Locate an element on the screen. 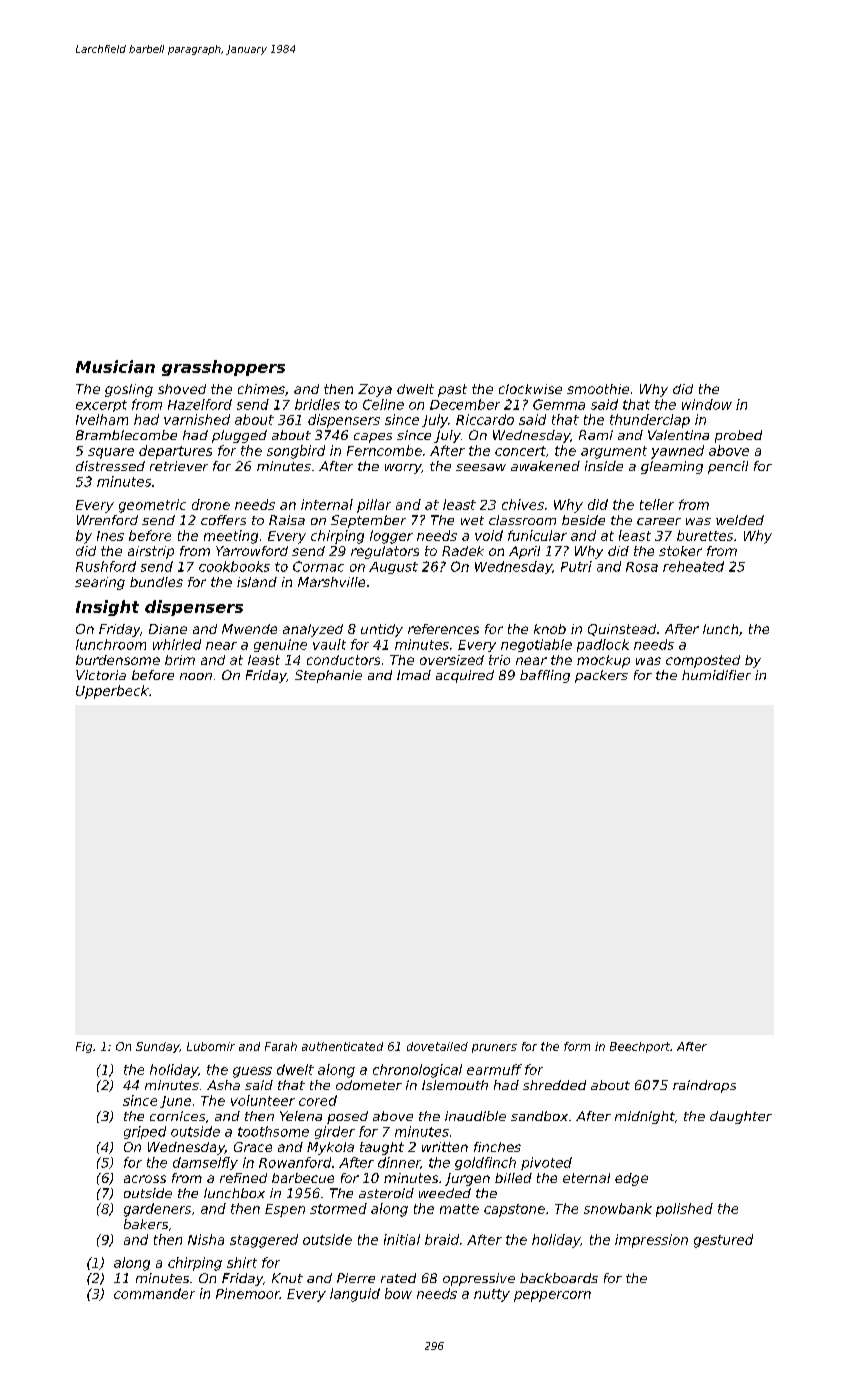 The width and height of the screenshot is (849, 1400). Stephanie is located at coordinates (328, 676).
